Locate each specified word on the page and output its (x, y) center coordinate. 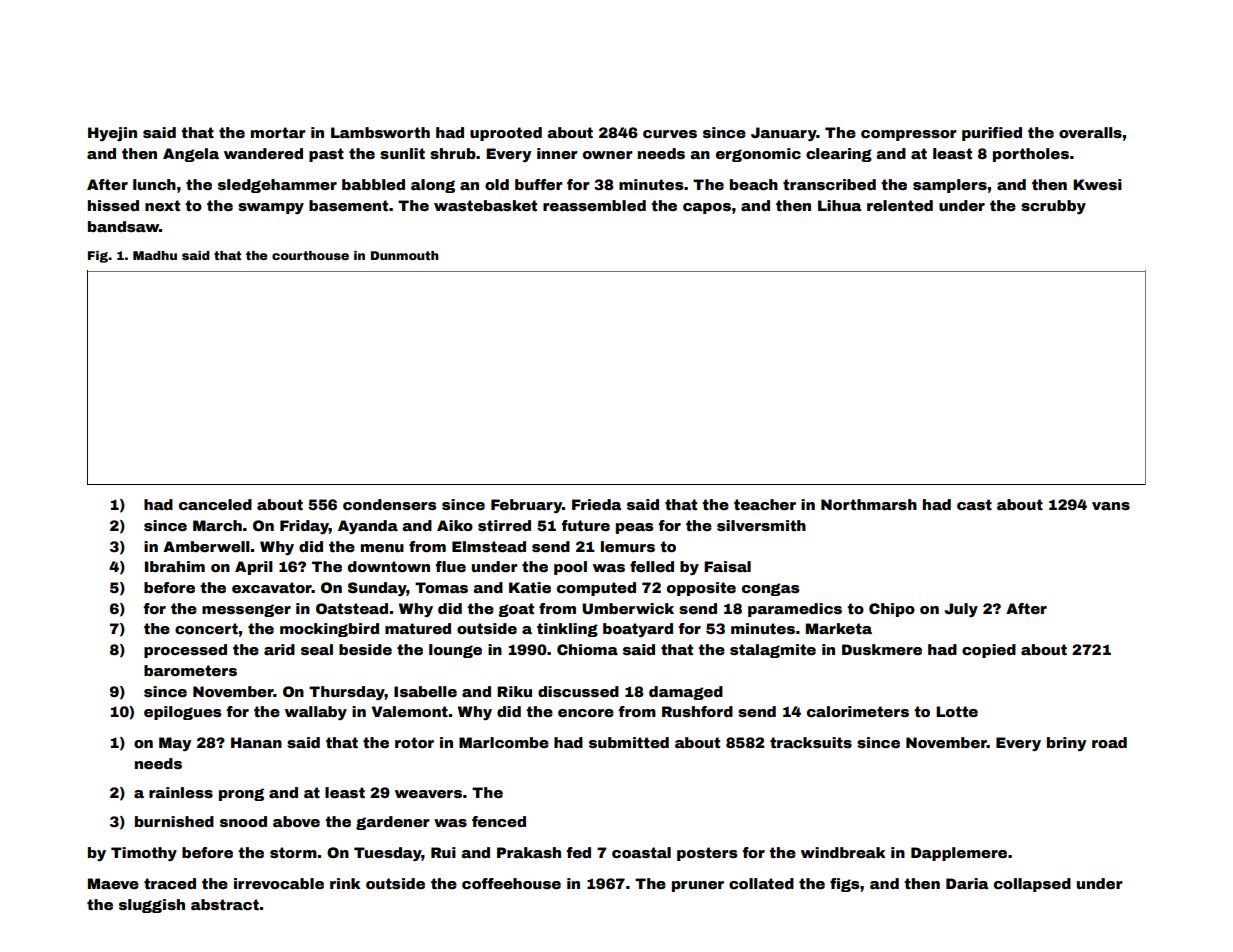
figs (845, 885)
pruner (698, 886)
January (784, 134)
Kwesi (1097, 184)
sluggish (152, 906)
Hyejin (112, 134)
